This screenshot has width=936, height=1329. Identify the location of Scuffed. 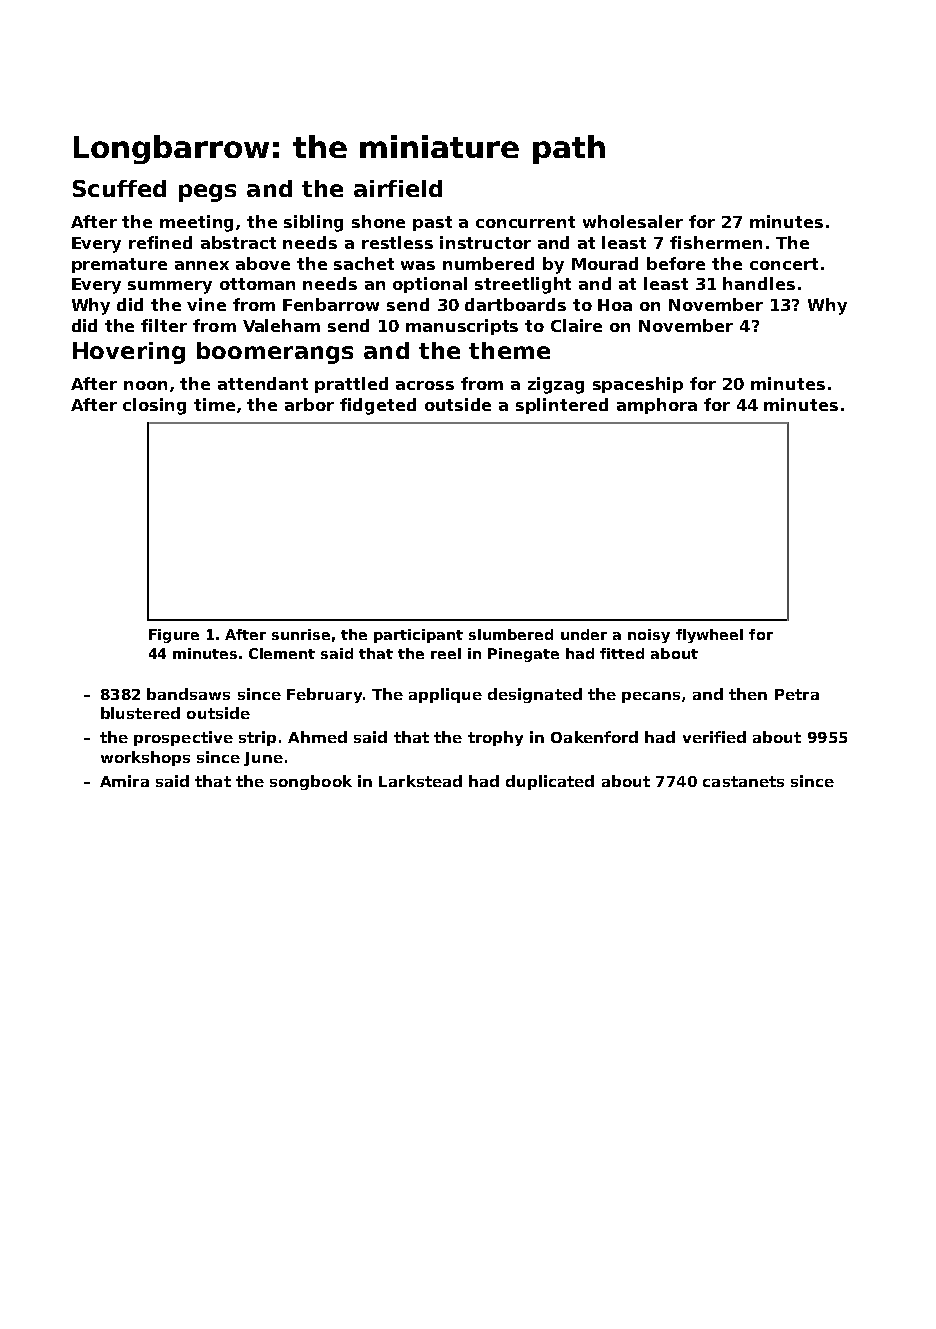
(119, 188).
